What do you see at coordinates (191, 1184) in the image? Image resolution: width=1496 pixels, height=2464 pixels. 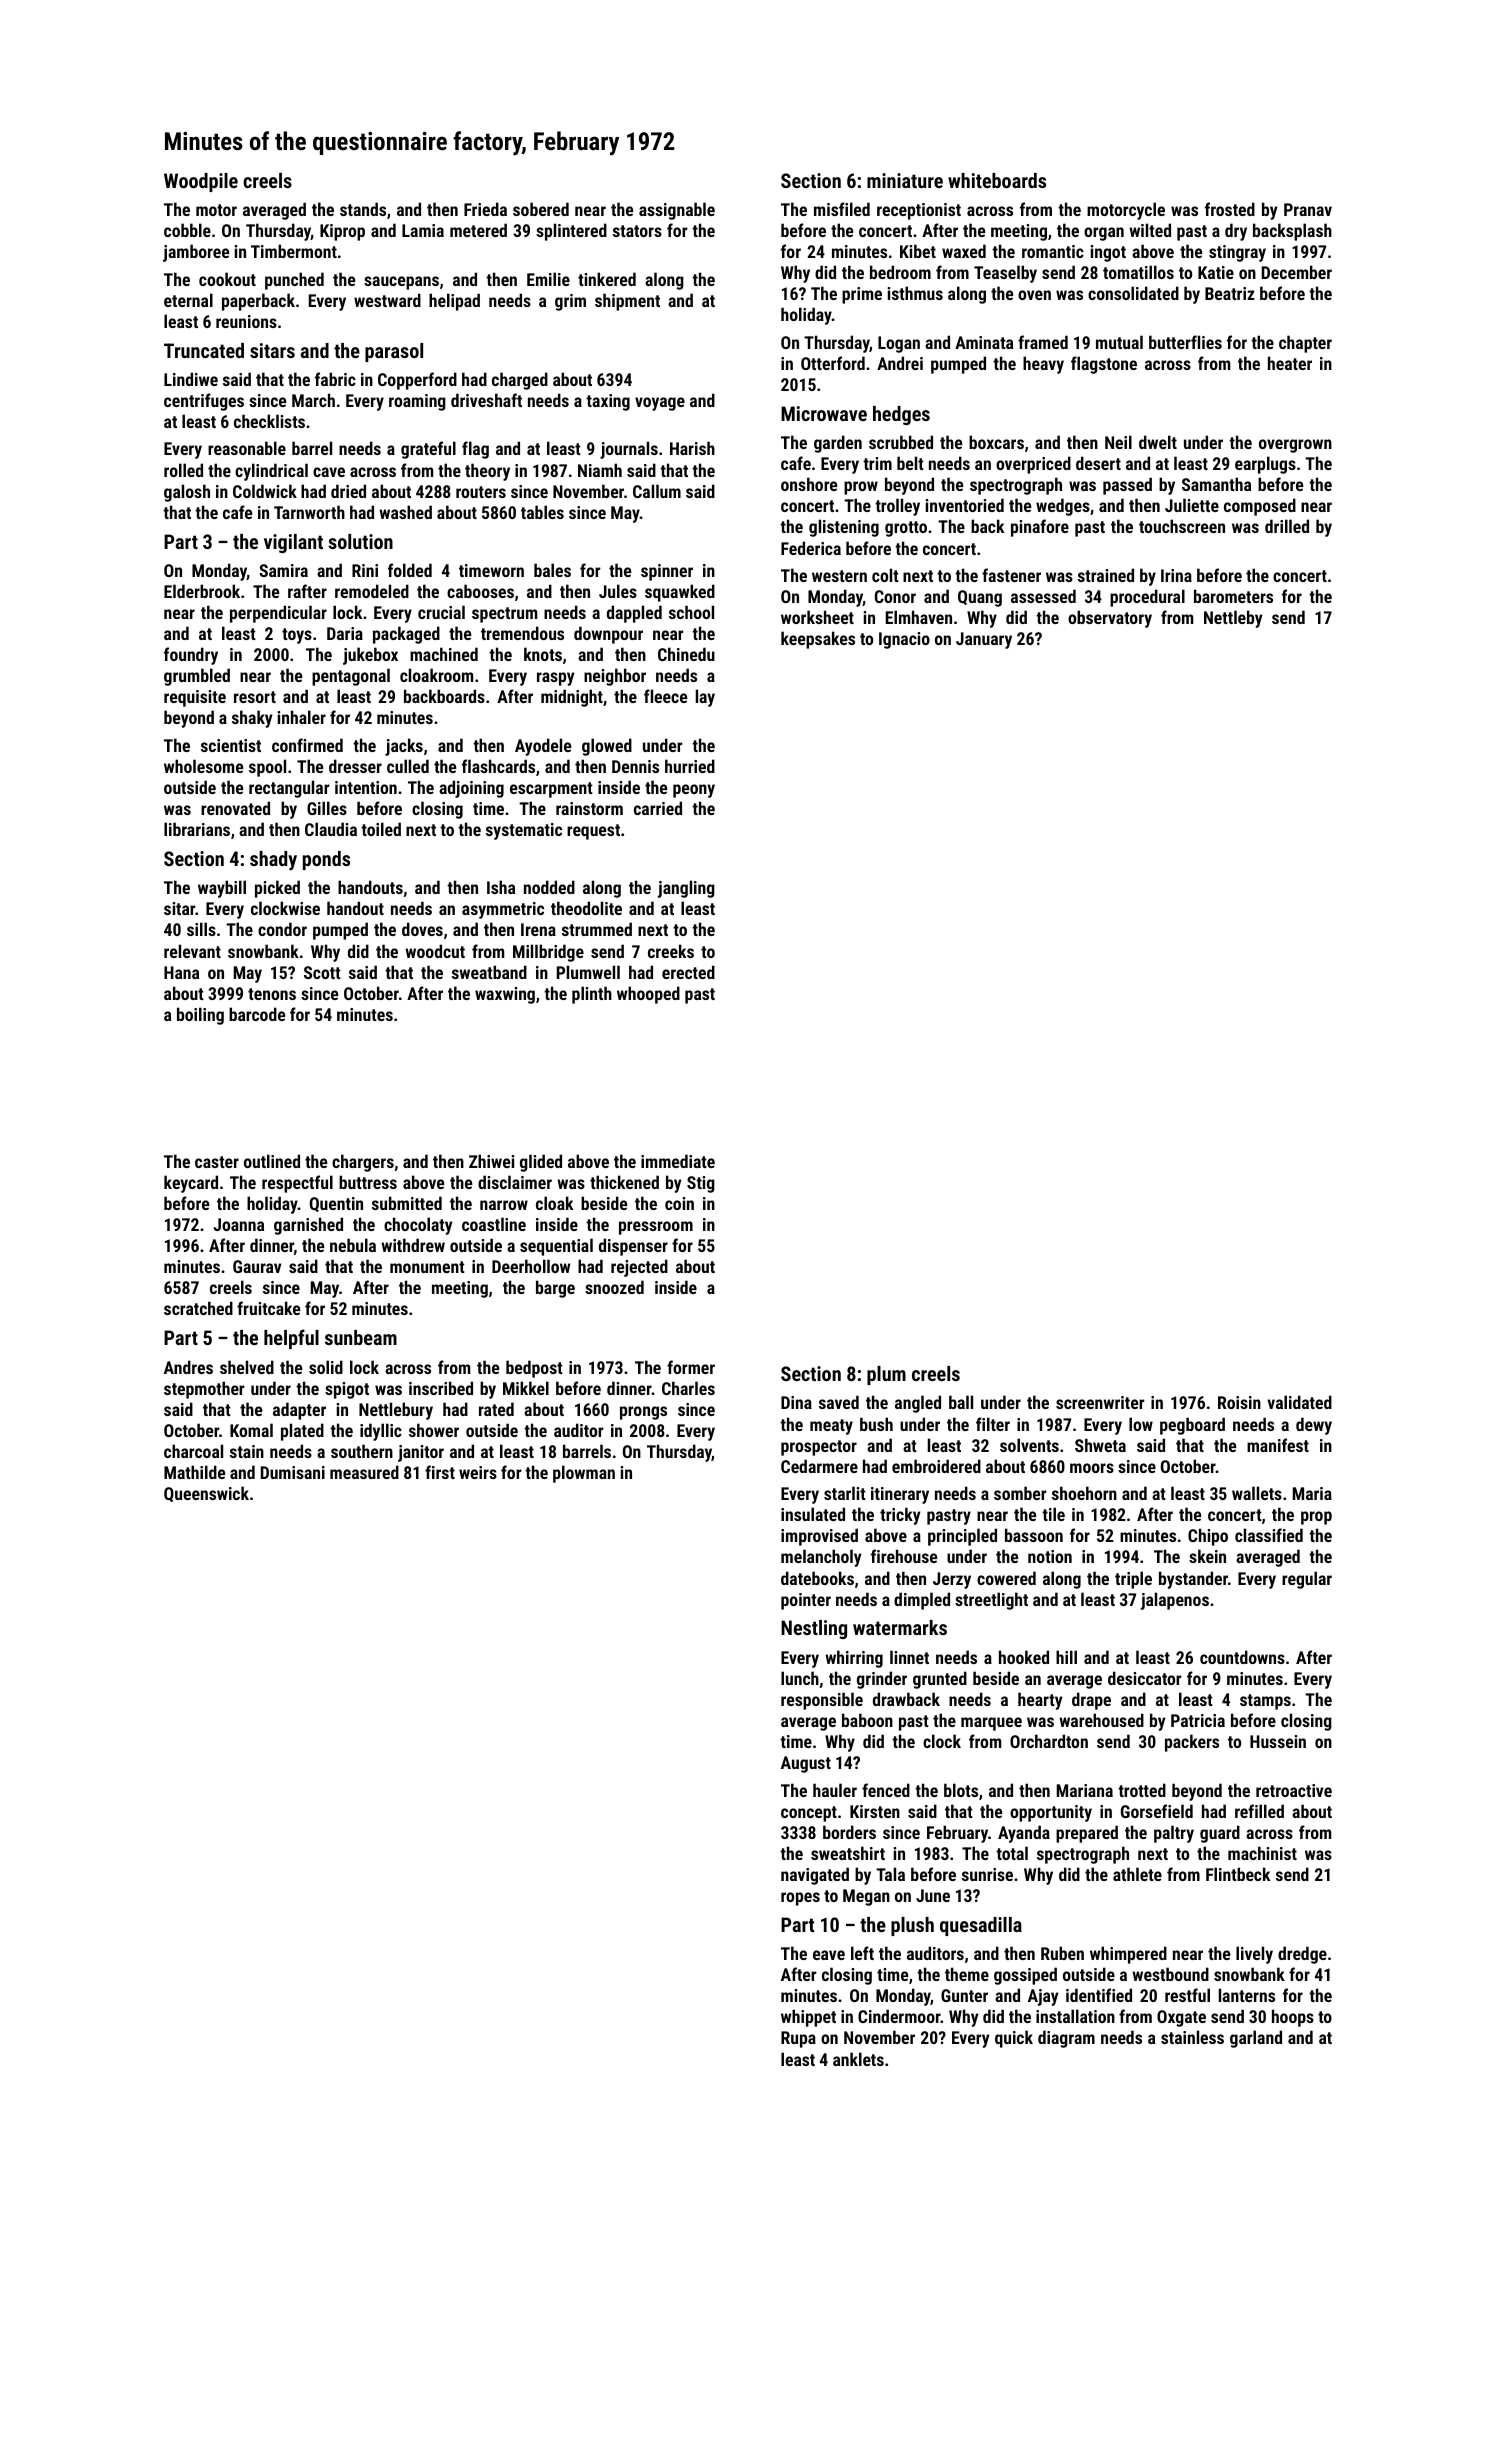 I see `keycard` at bounding box center [191, 1184].
